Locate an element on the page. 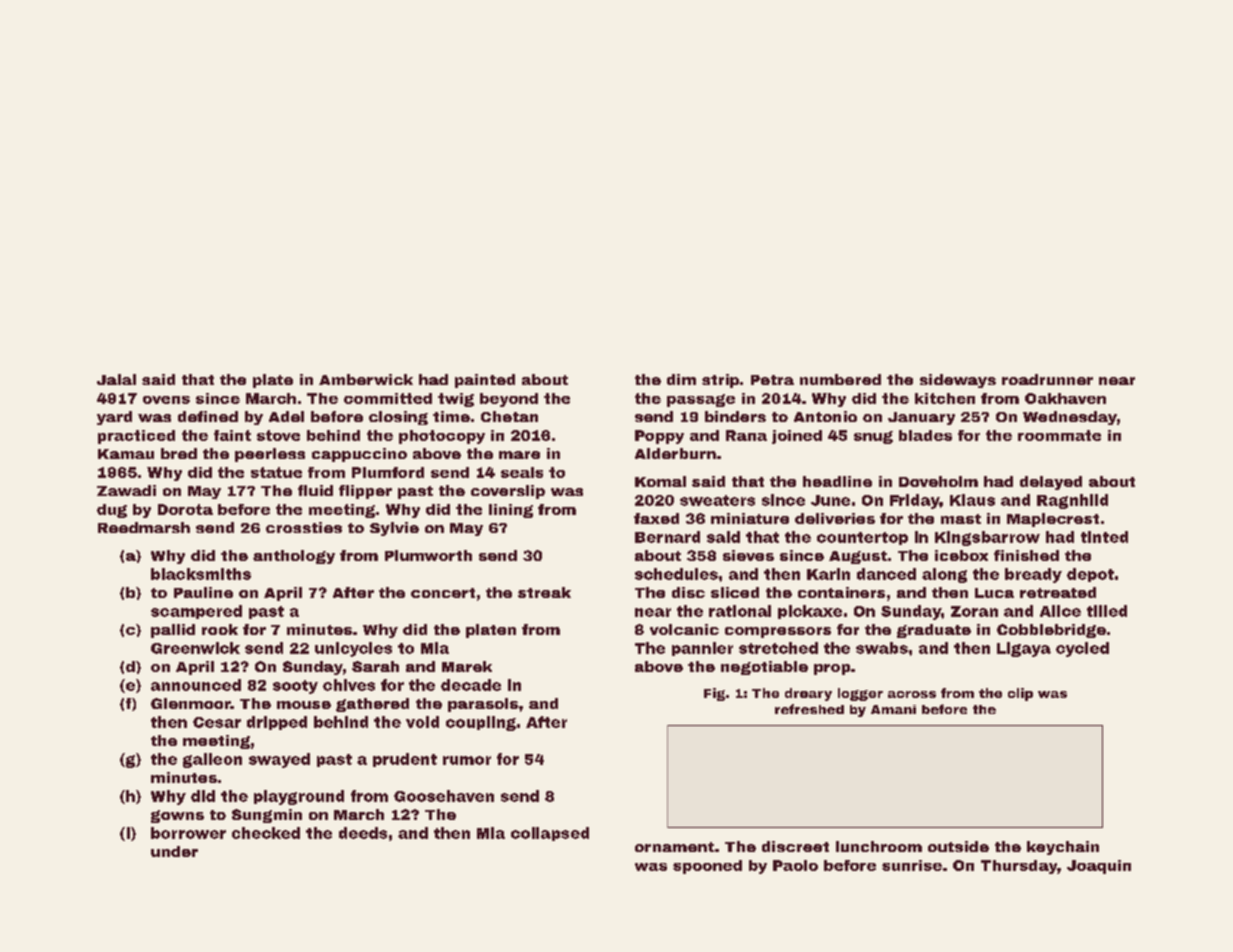  Sungmin is located at coordinates (267, 816).
